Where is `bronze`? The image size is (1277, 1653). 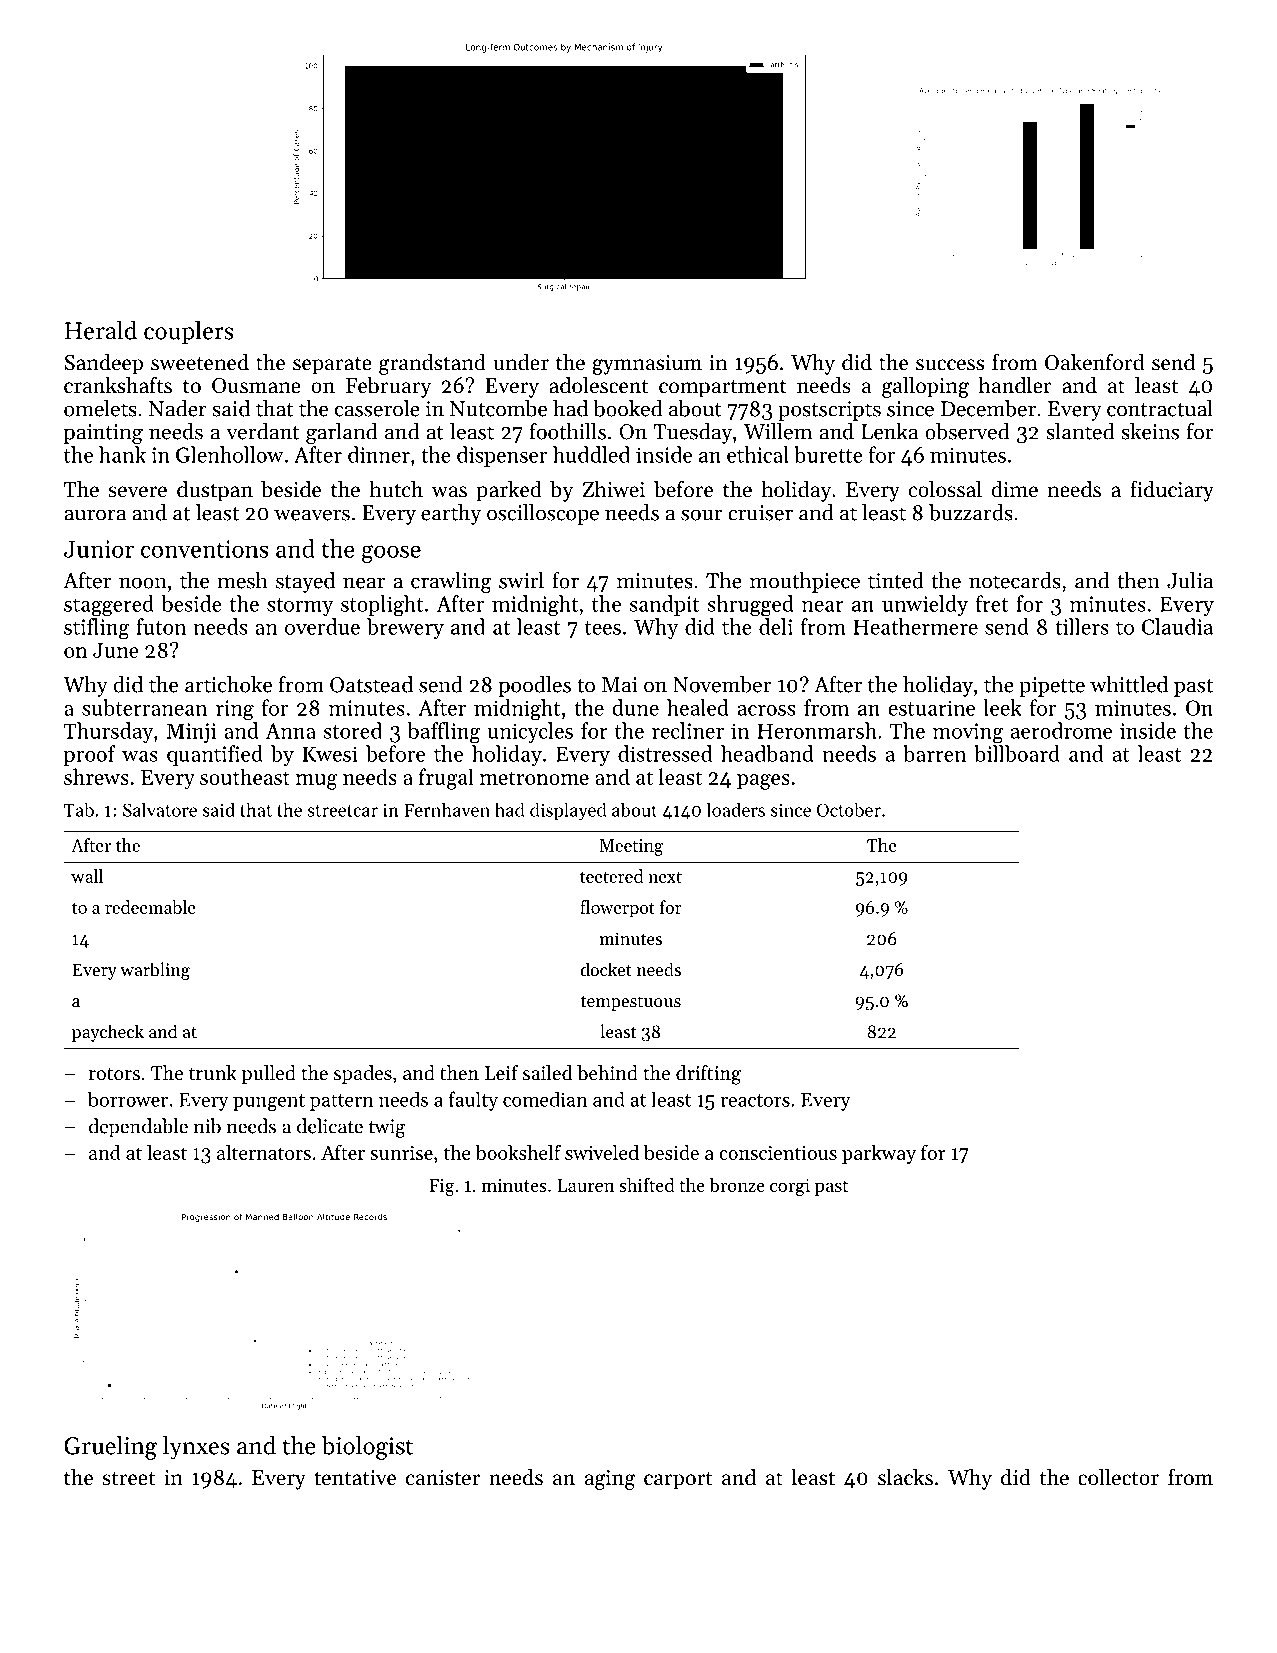
bronze is located at coordinates (737, 1185).
